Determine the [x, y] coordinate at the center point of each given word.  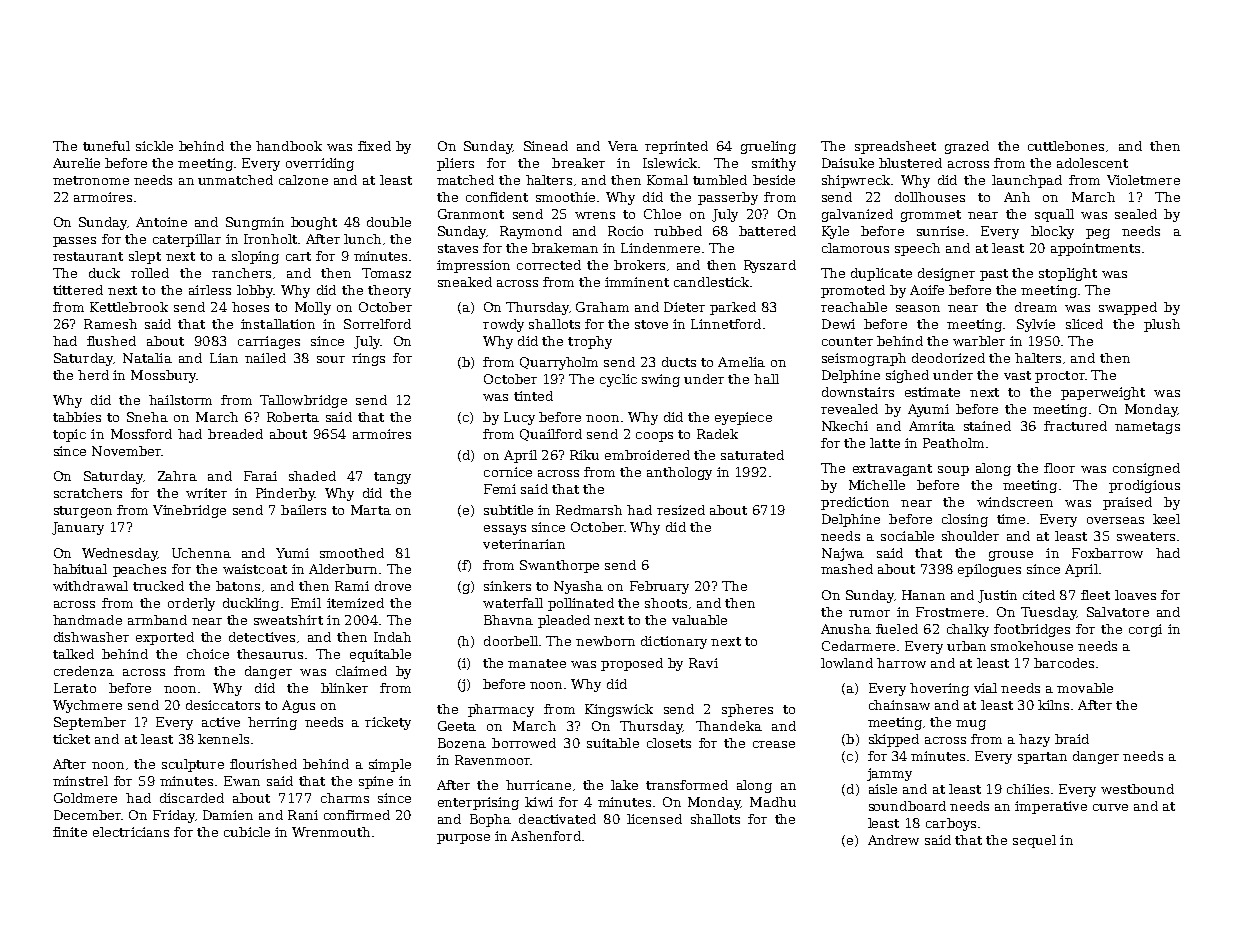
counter [847, 341]
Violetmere [1143, 180]
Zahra [177, 476]
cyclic [618, 380]
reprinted [676, 147]
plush [1162, 325]
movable [1085, 688]
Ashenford [546, 836]
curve [1110, 807]
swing [661, 380]
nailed [265, 358]
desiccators [223, 705]
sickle [154, 146]
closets [669, 743]
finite [70, 832]
